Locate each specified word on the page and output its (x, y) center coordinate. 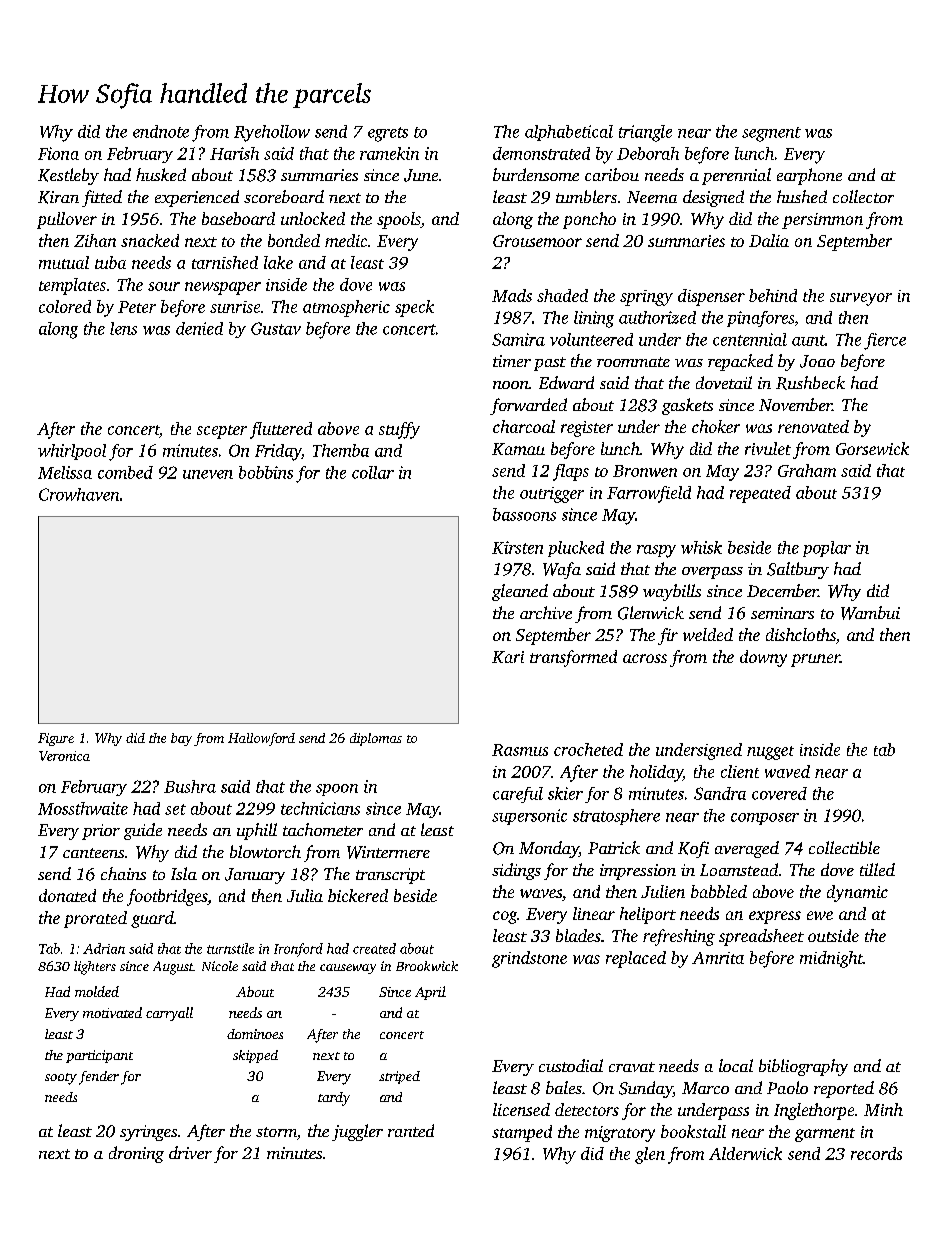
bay (181, 739)
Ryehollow (272, 133)
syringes (148, 1133)
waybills (672, 592)
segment (771, 134)
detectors (587, 1109)
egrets (388, 134)
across (645, 658)
